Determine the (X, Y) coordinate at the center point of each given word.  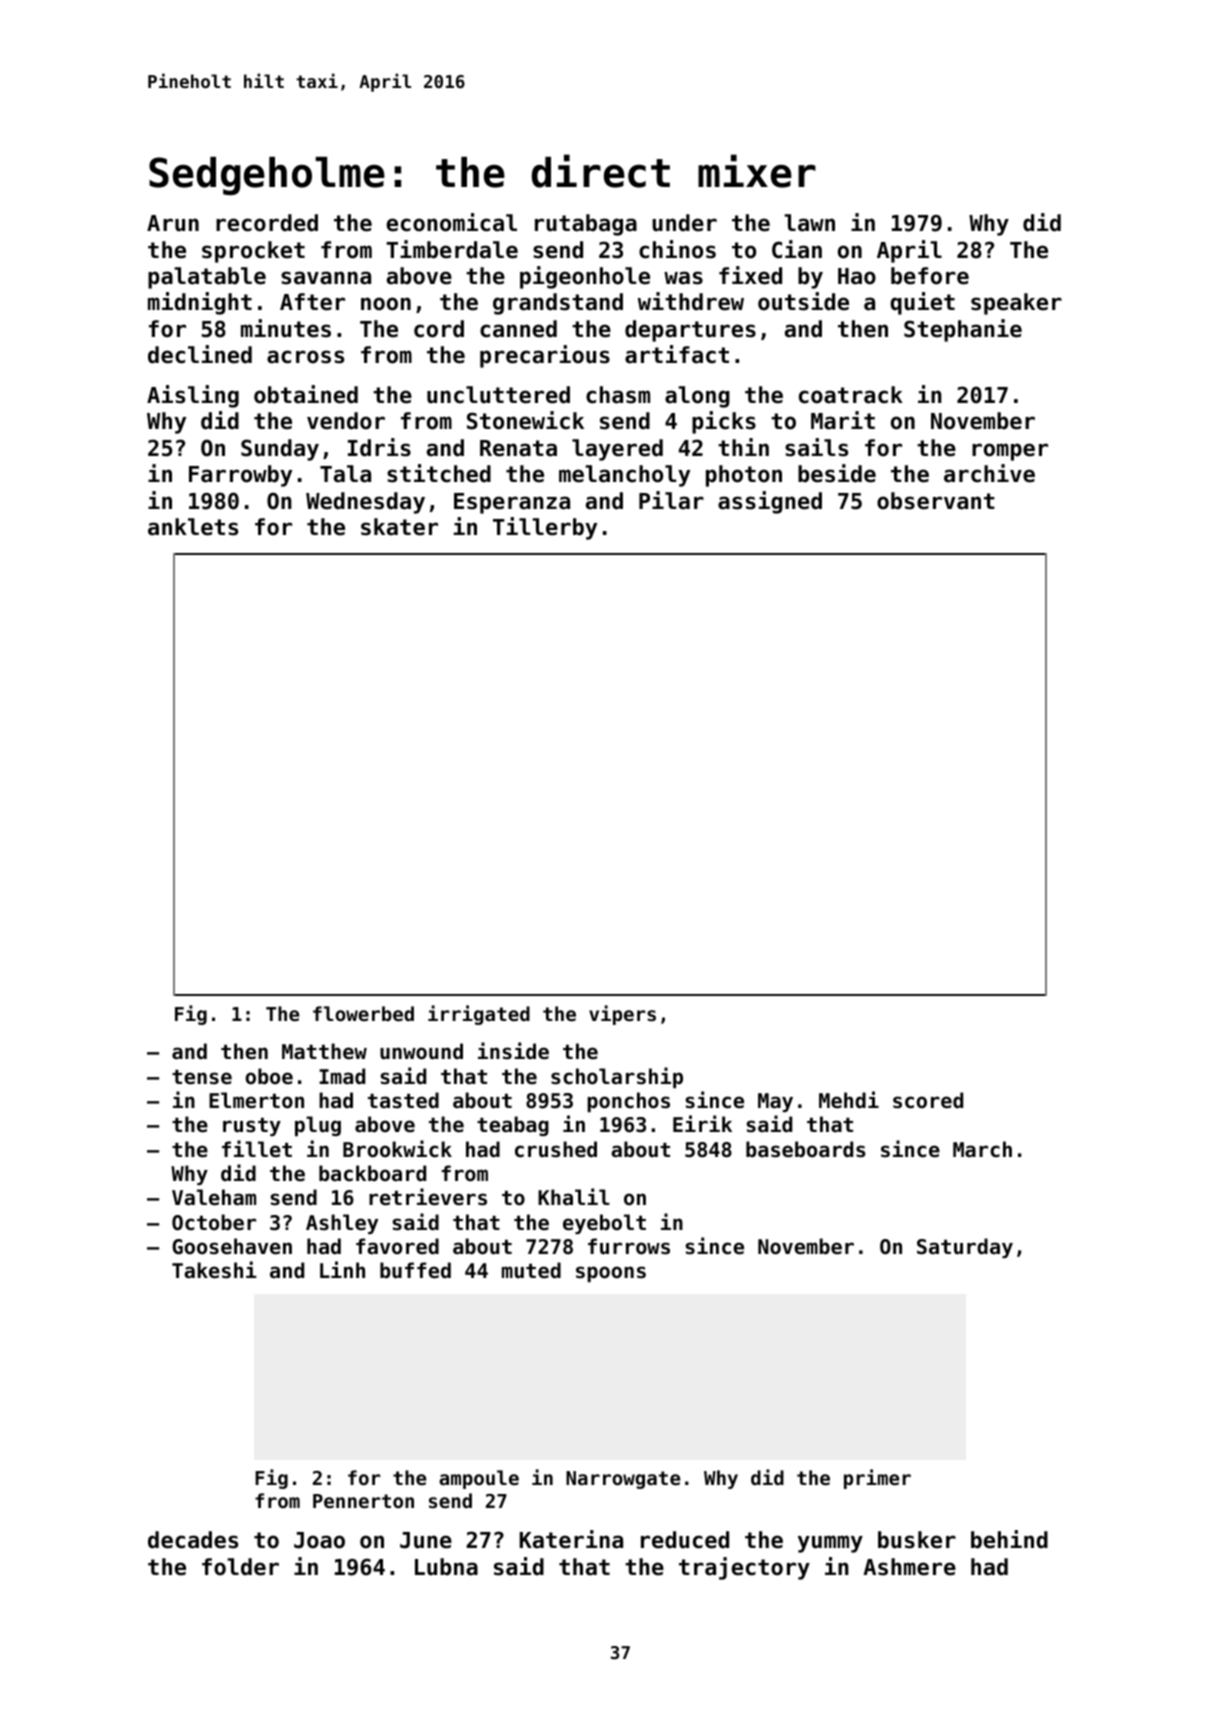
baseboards (806, 1149)
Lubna (446, 1567)
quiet (922, 303)
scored (928, 1100)
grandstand (558, 304)
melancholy (624, 476)
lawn (809, 223)
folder (240, 1567)
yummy (830, 1544)
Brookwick (397, 1149)
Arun (173, 223)
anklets (193, 527)
